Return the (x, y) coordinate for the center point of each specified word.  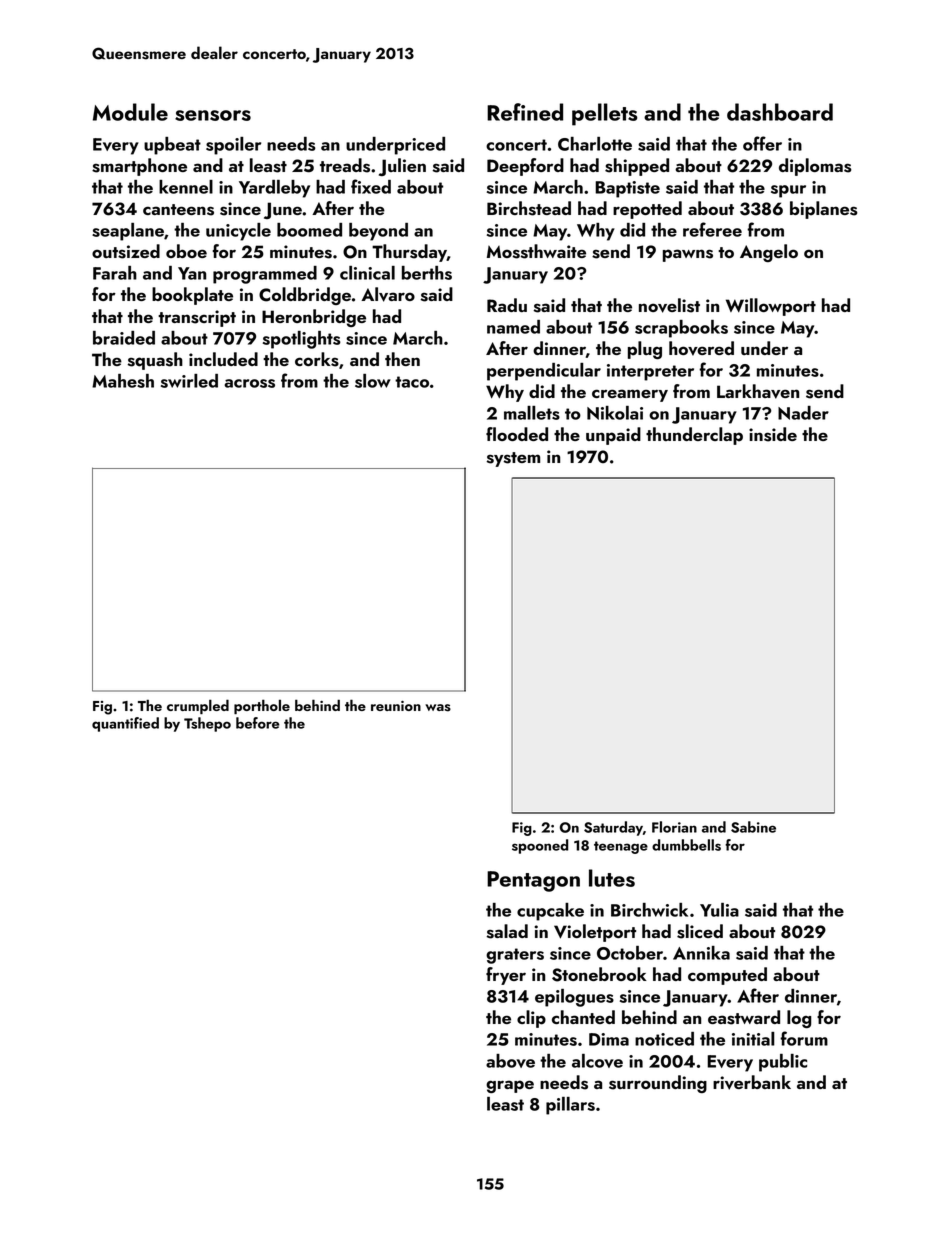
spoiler (233, 146)
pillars (570, 1106)
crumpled (198, 706)
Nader (803, 413)
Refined (525, 112)
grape (510, 1086)
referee (712, 229)
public (783, 1063)
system (513, 459)
